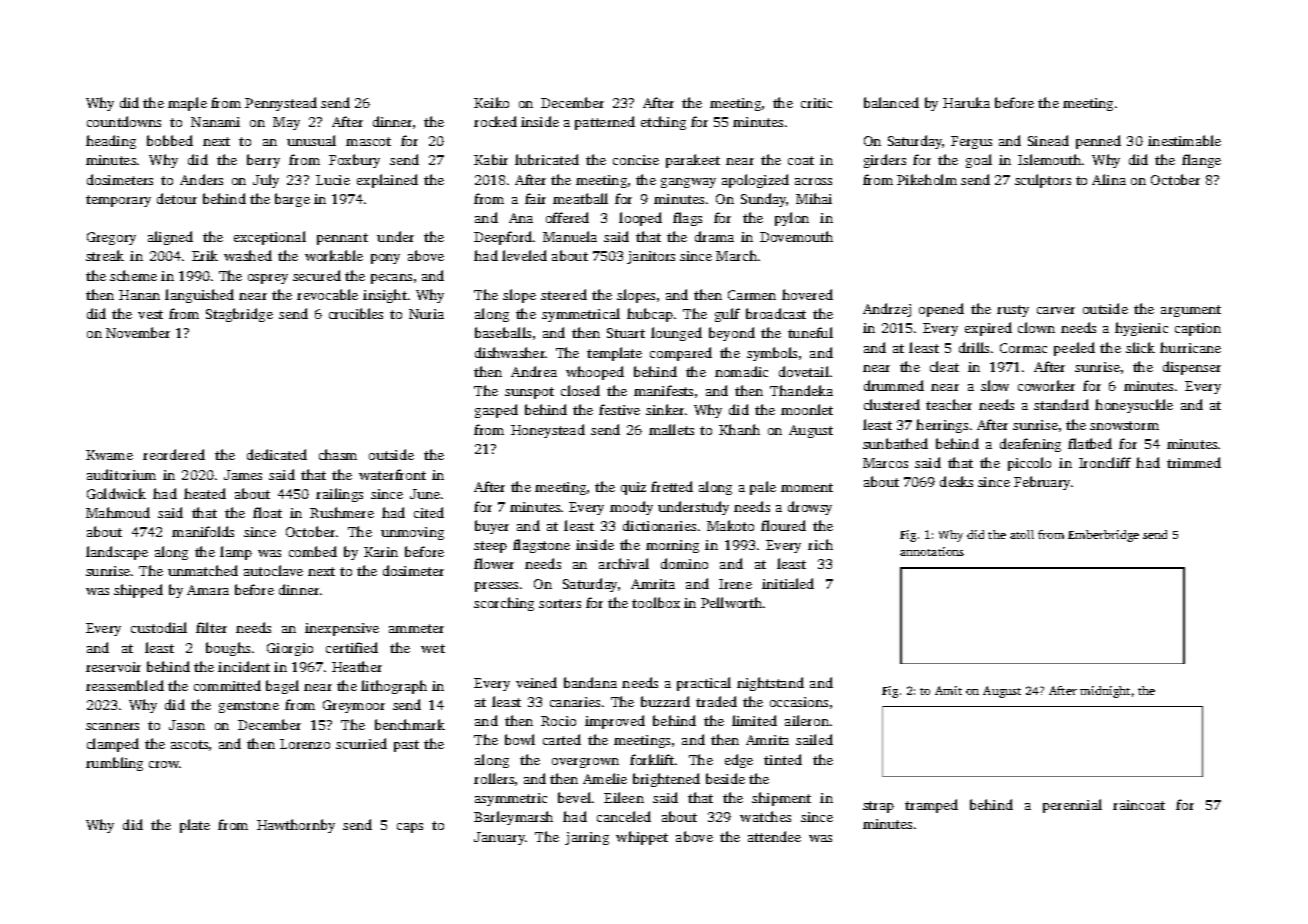 The width and height of the image is (1308, 924). Describe the element at coordinates (174, 454) in the image. I see `reordered` at that location.
